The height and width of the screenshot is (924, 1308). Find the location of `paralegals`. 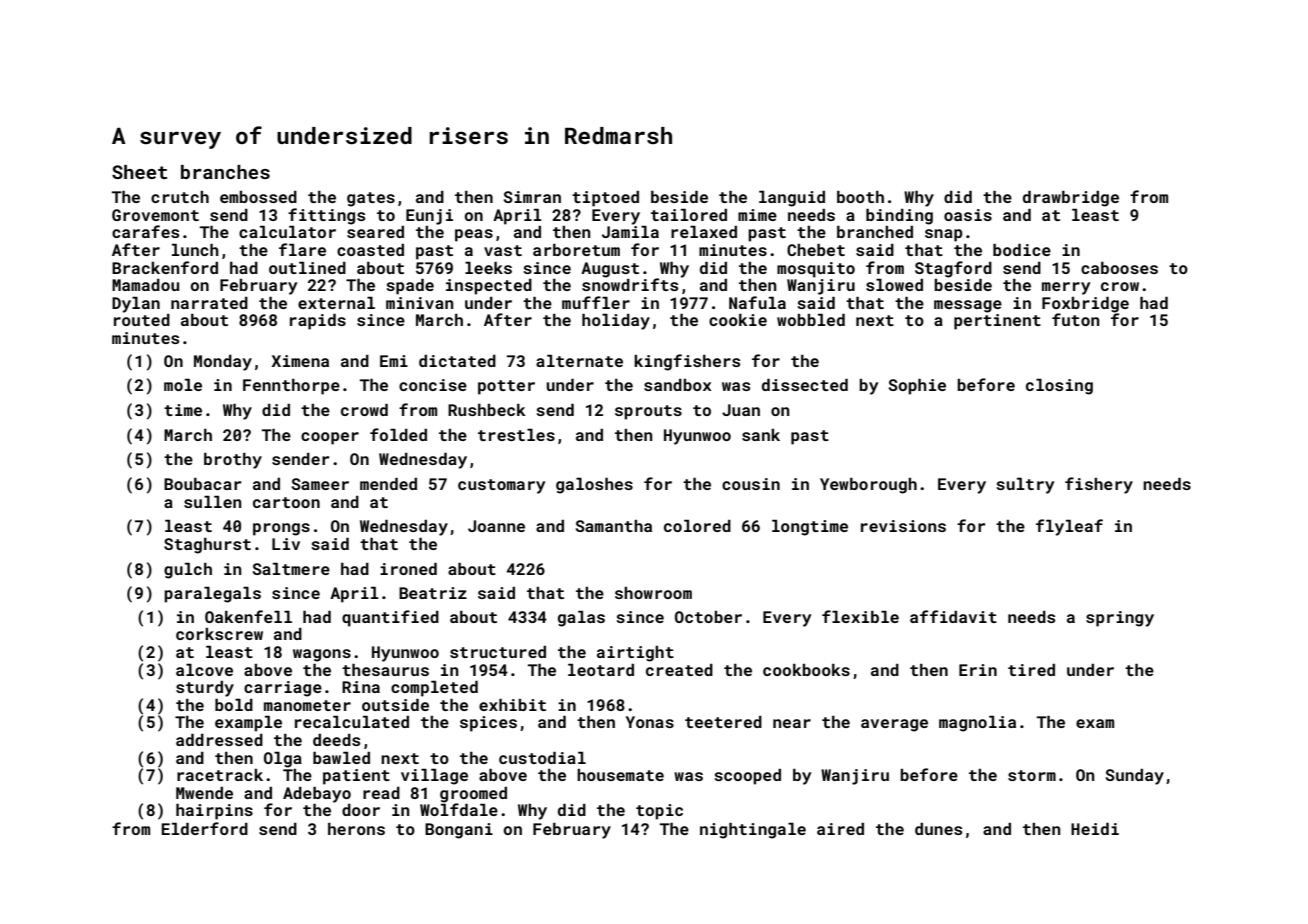

paralegals is located at coordinates (212, 595).
